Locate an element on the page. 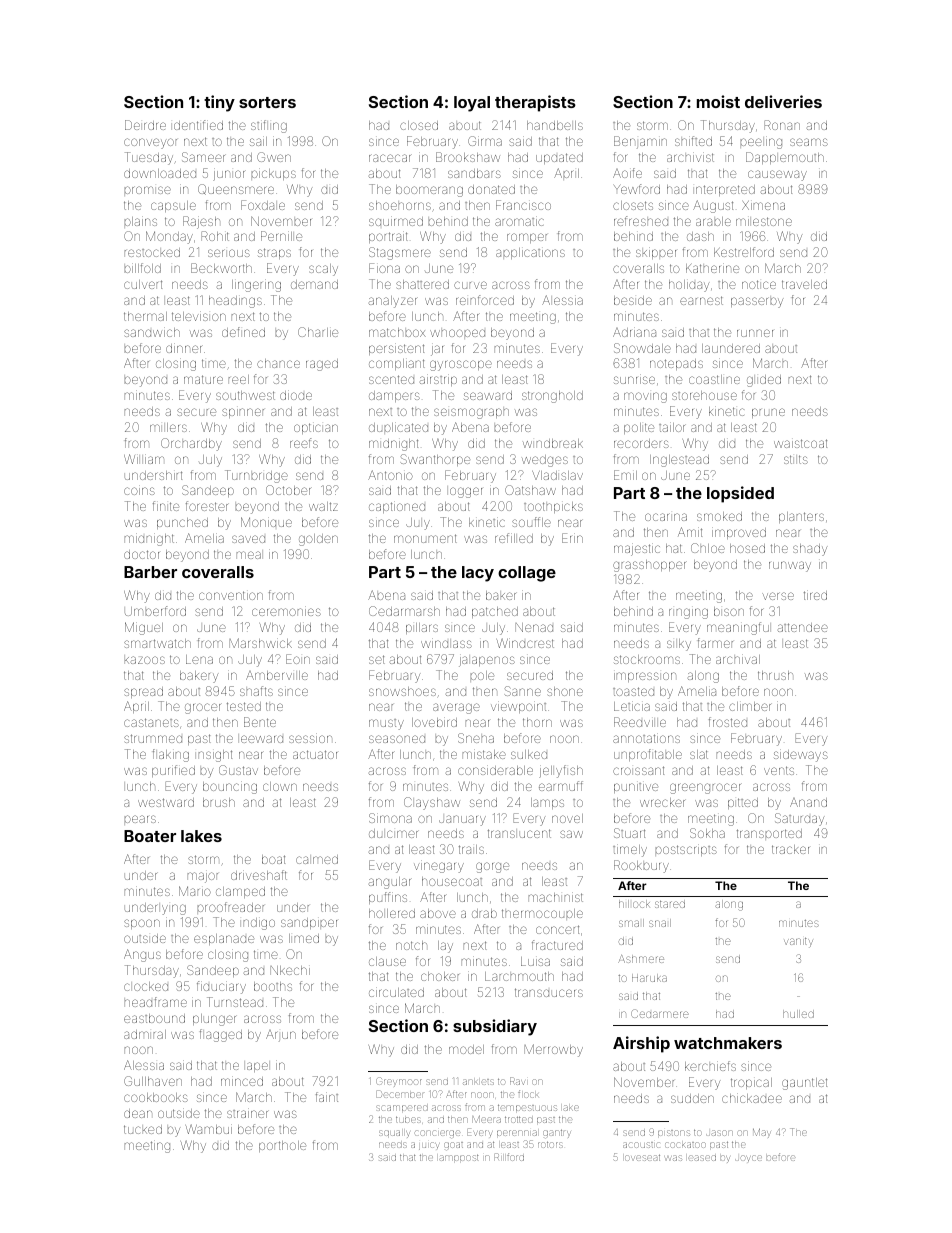 The width and height of the image is (952, 1233). handbells is located at coordinates (555, 125).
